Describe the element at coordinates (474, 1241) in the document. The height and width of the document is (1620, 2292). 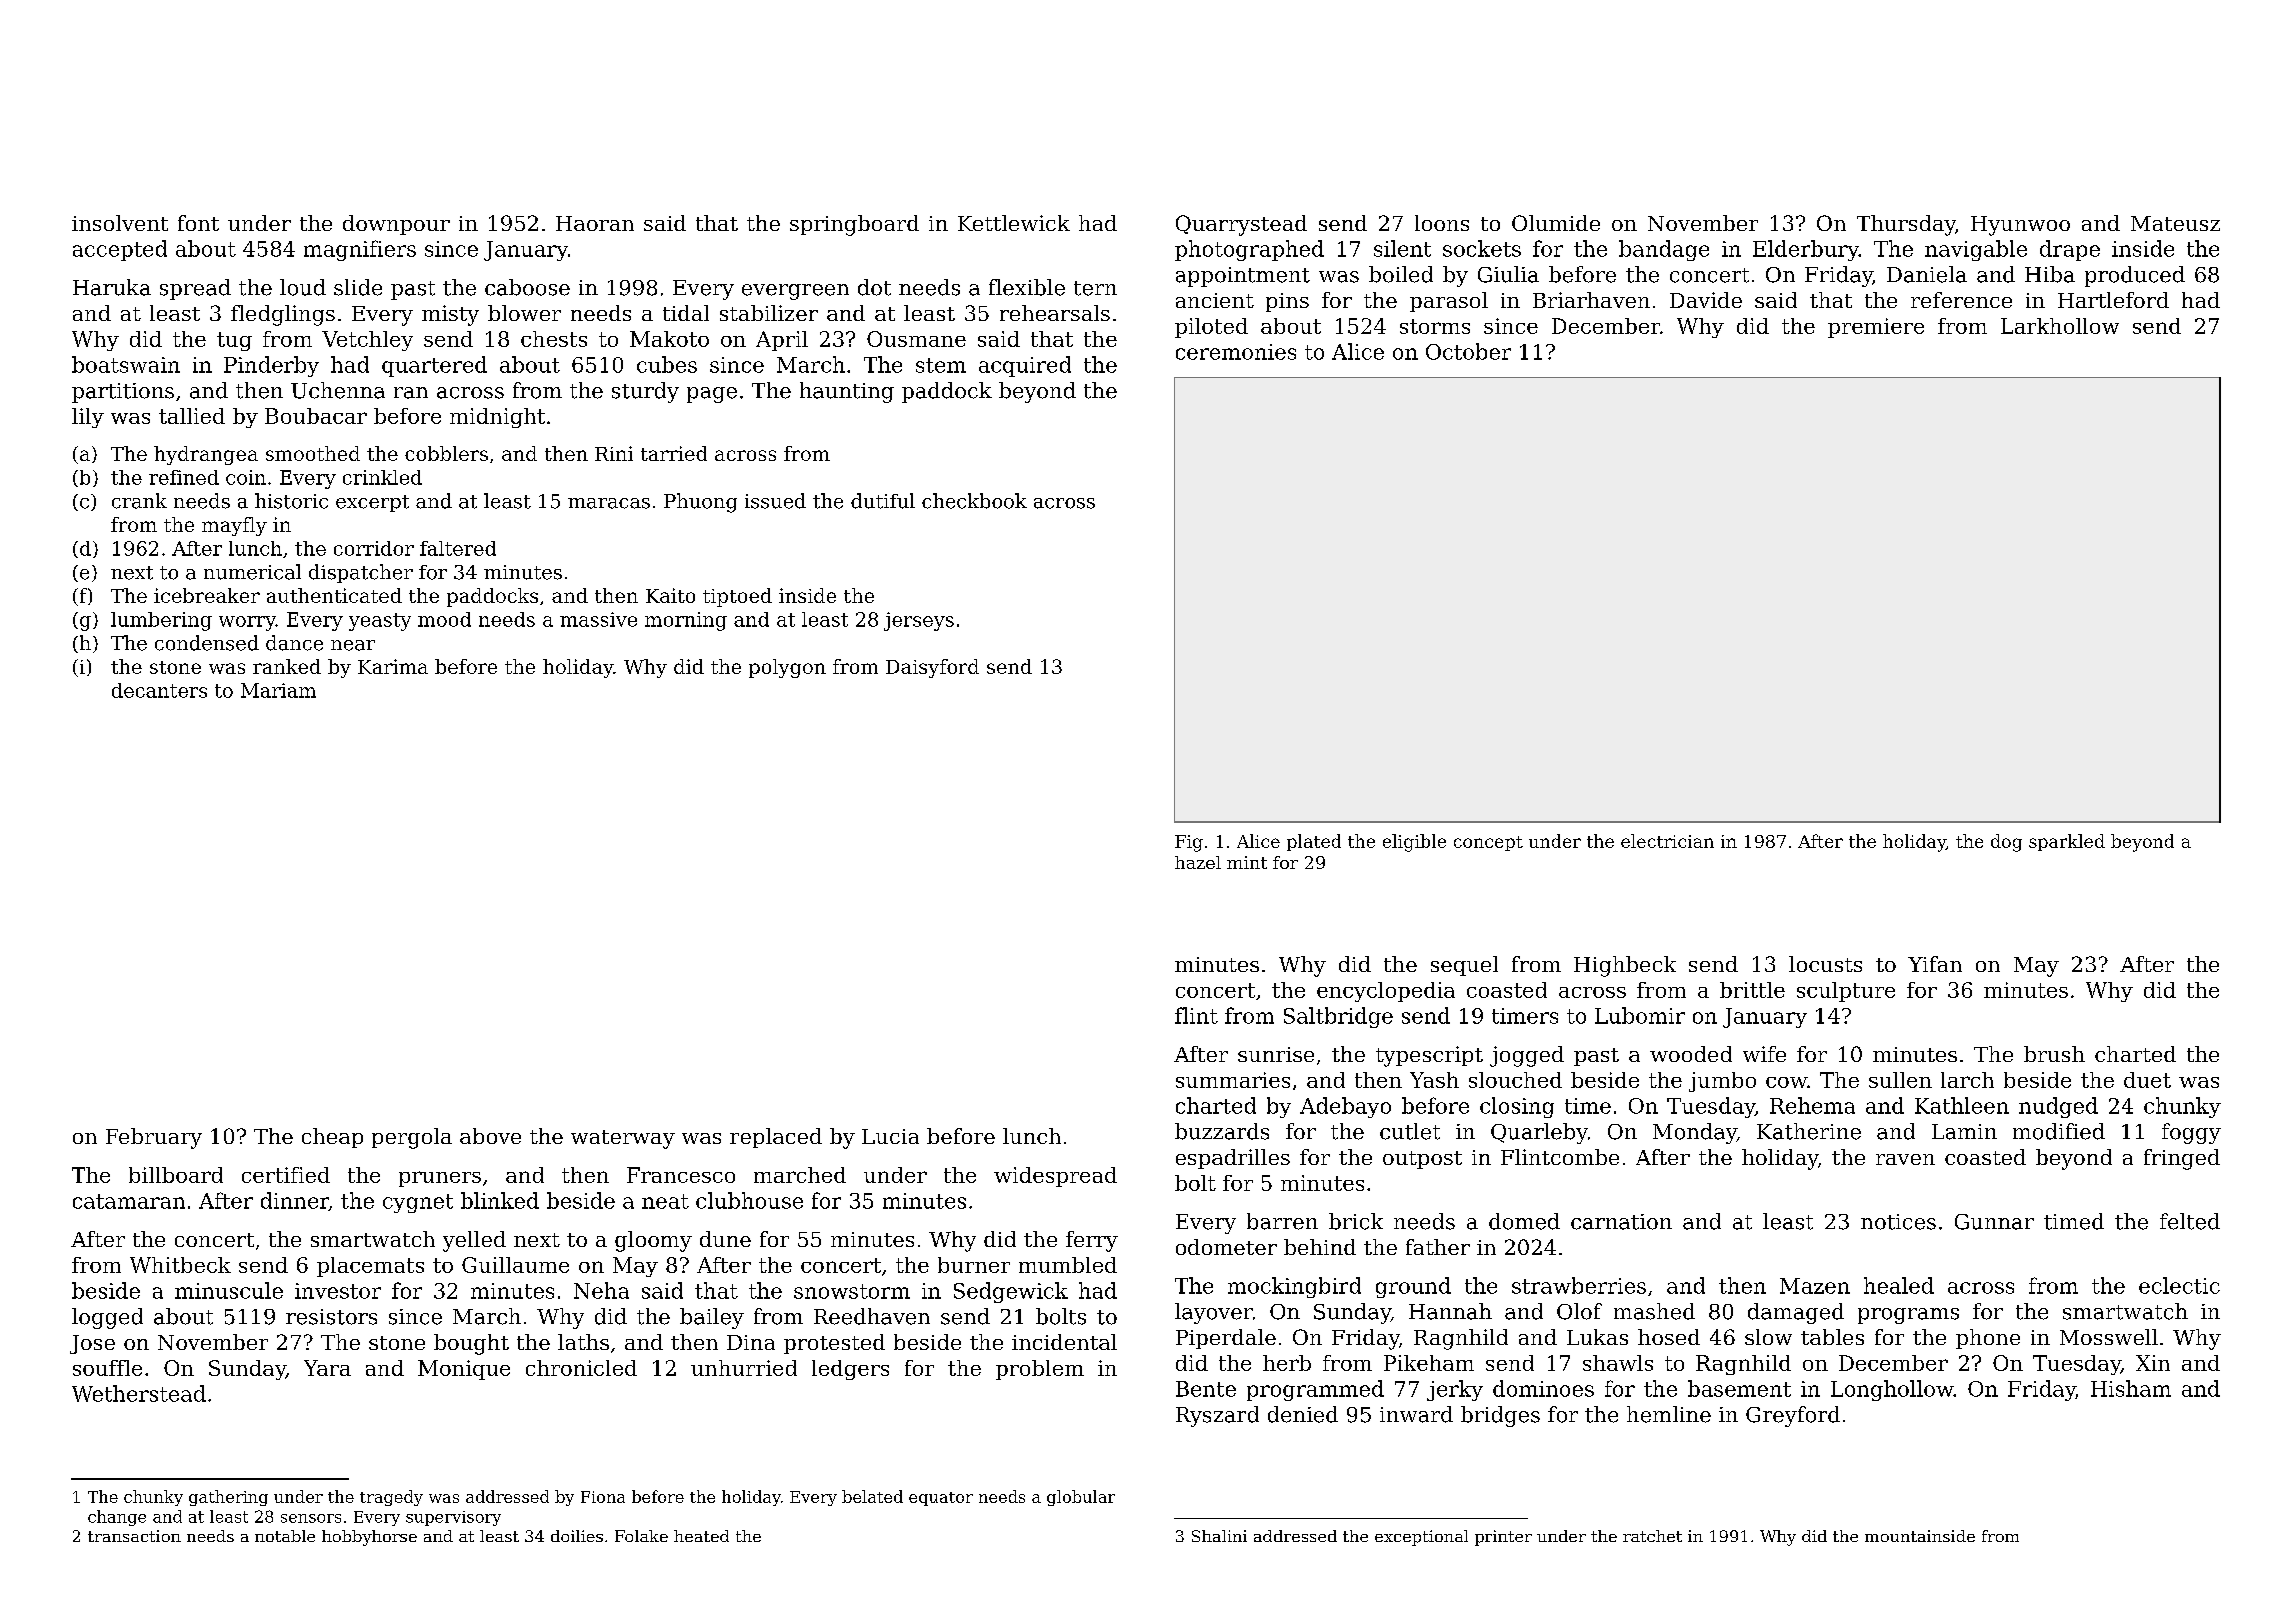
I see `yelled` at that location.
